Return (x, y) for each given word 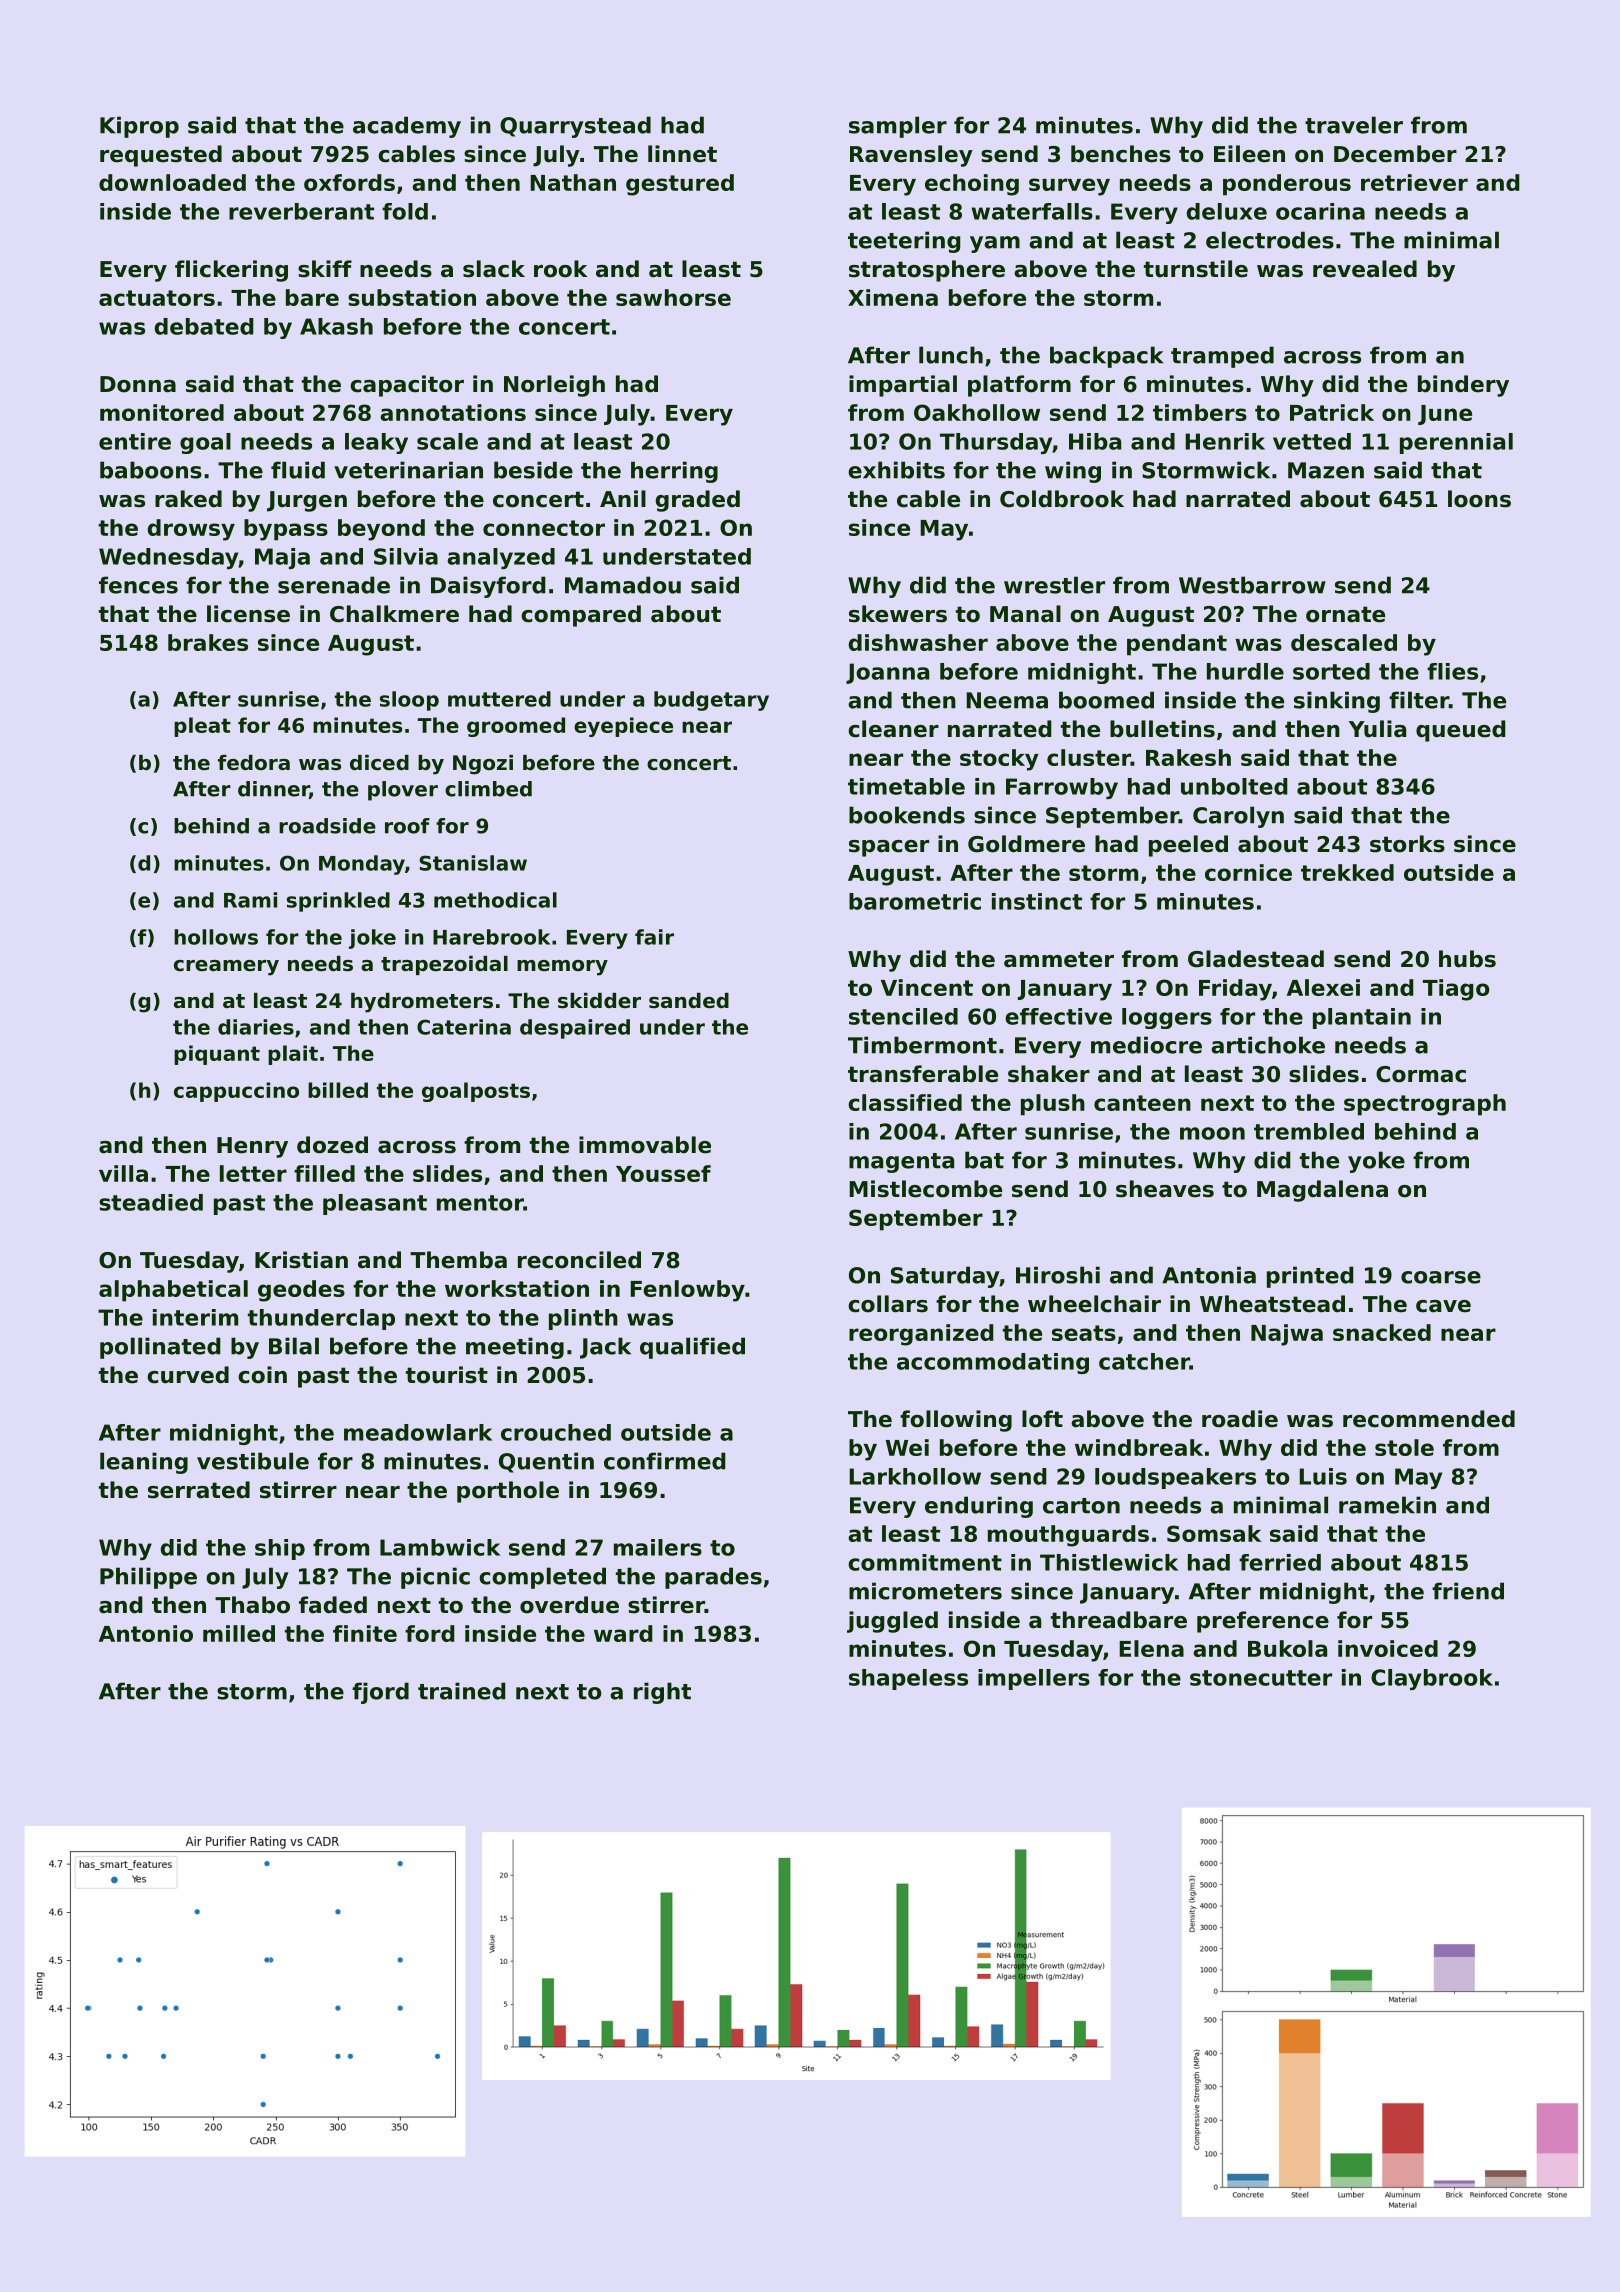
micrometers (925, 1591)
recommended (1429, 1419)
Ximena (893, 297)
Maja (282, 558)
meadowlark (418, 1432)
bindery (1463, 386)
